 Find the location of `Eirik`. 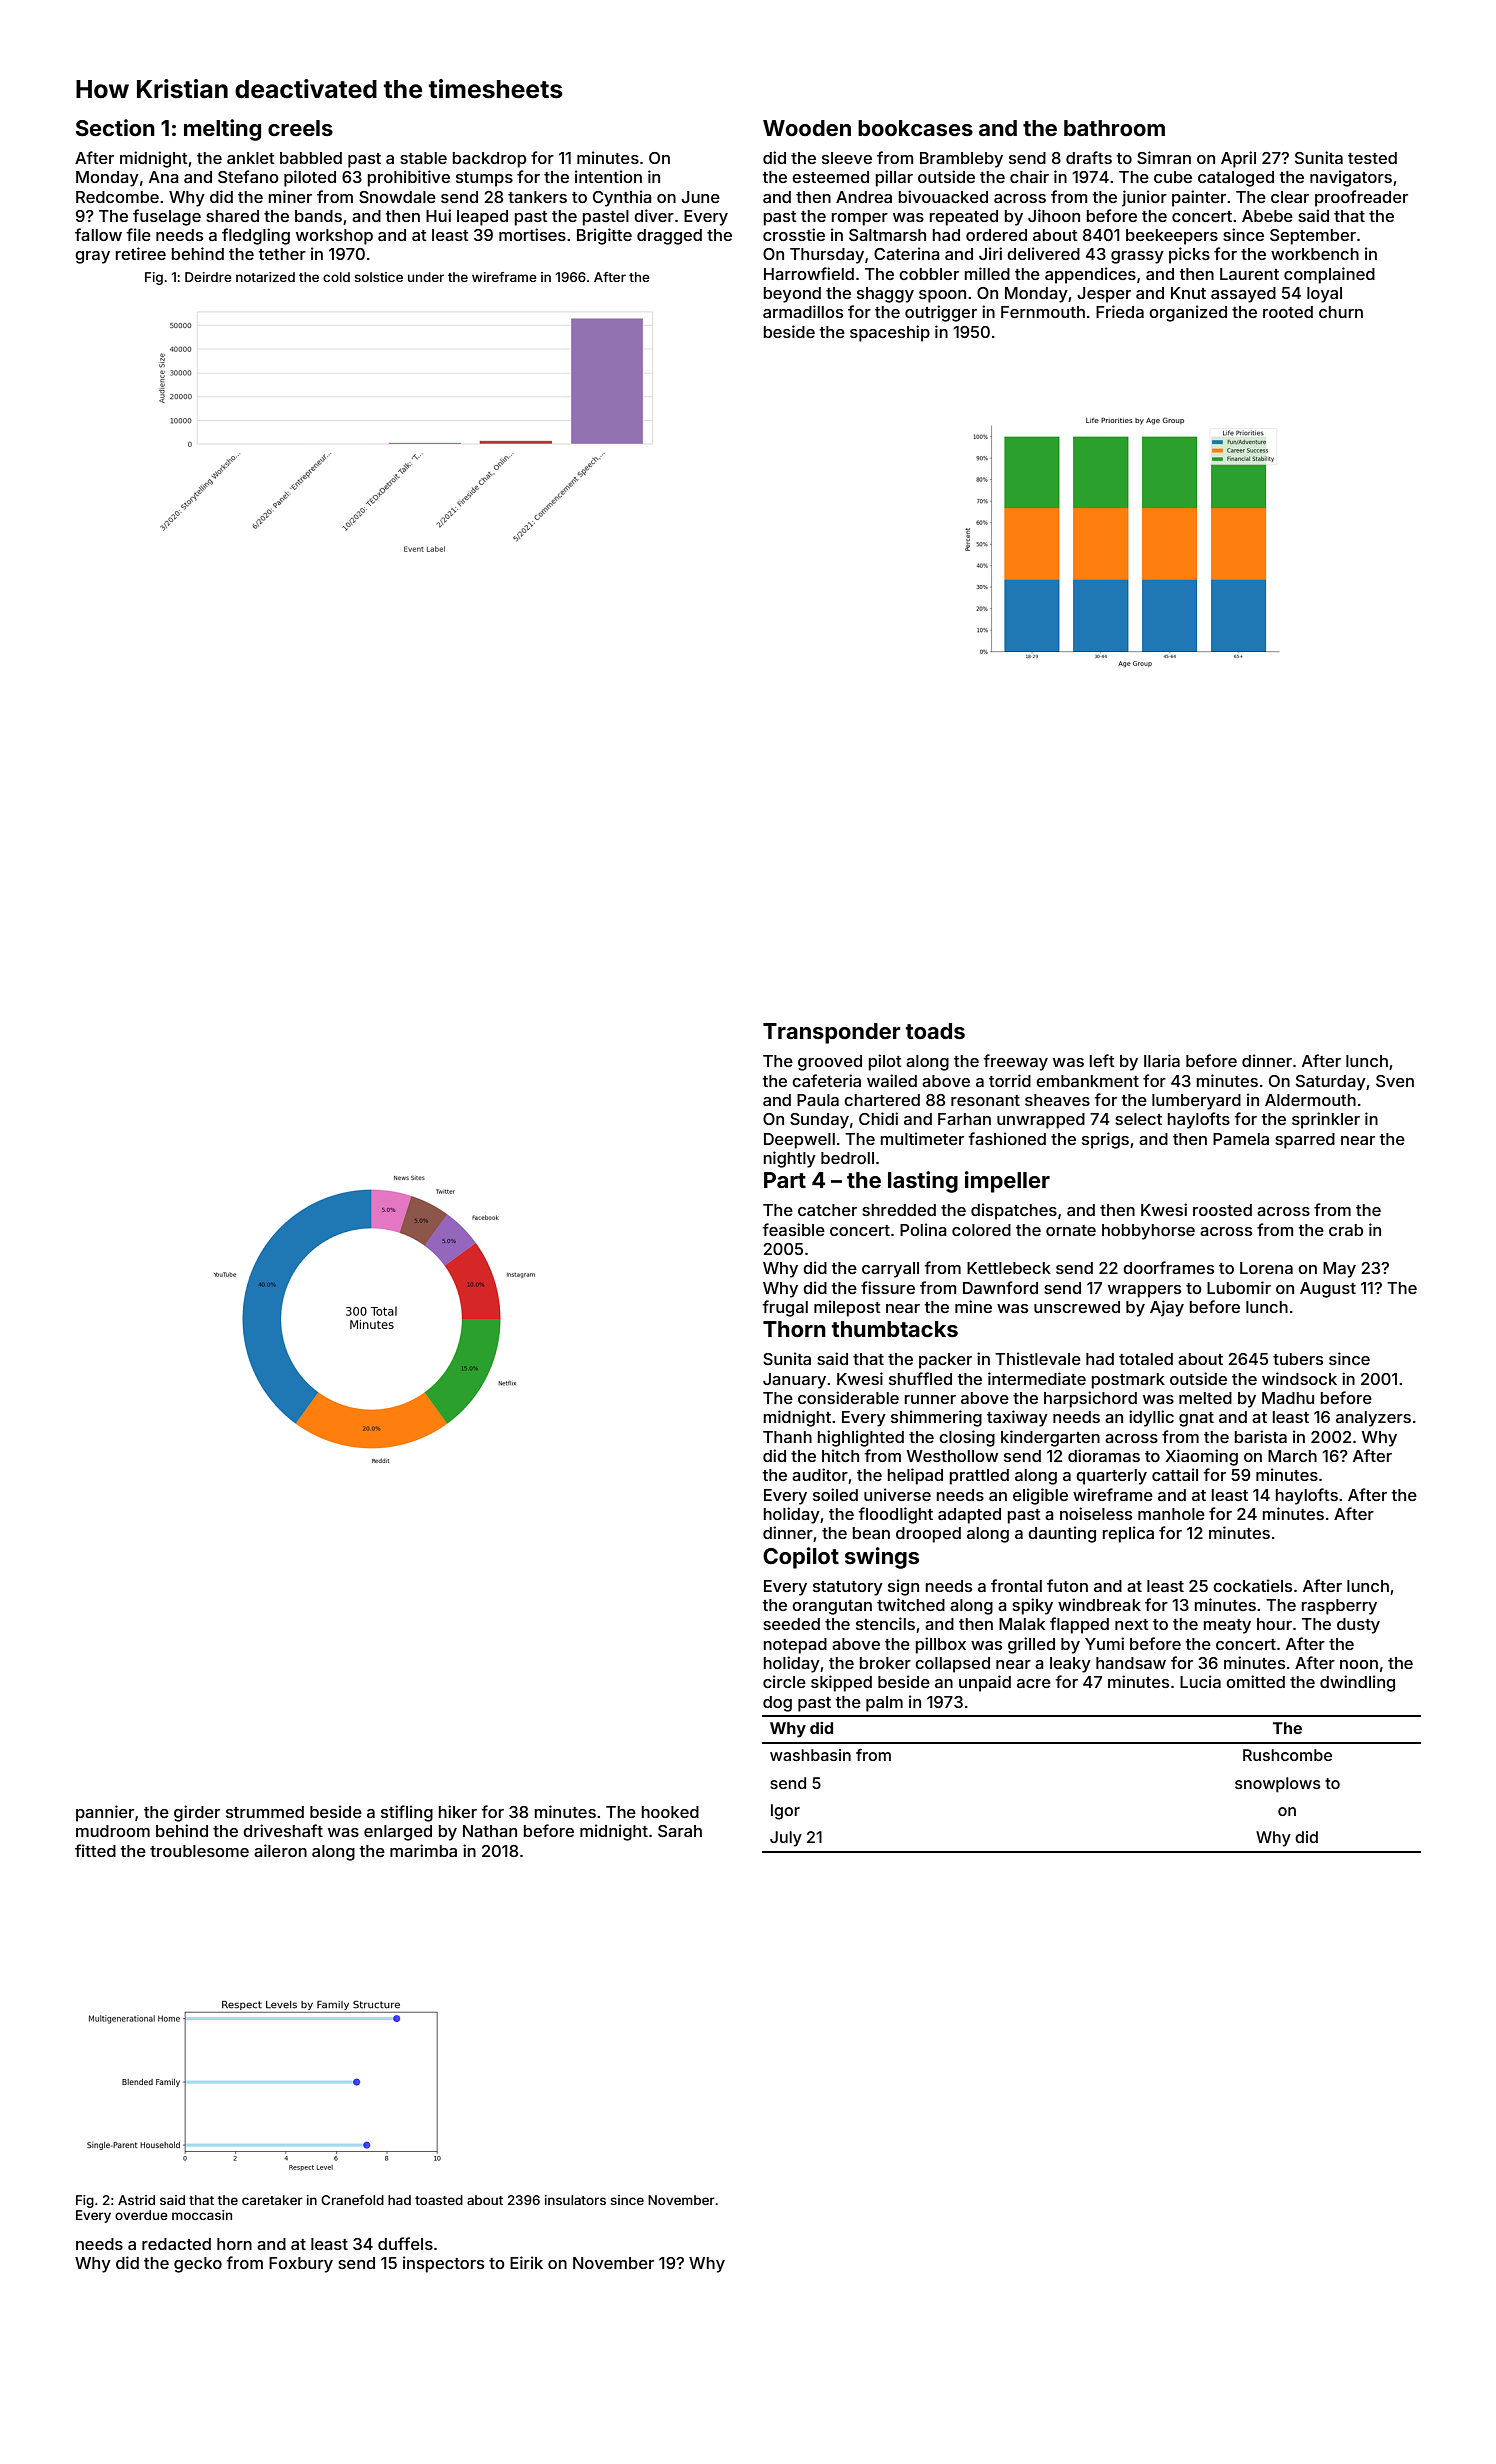

Eirik is located at coordinates (526, 2262).
